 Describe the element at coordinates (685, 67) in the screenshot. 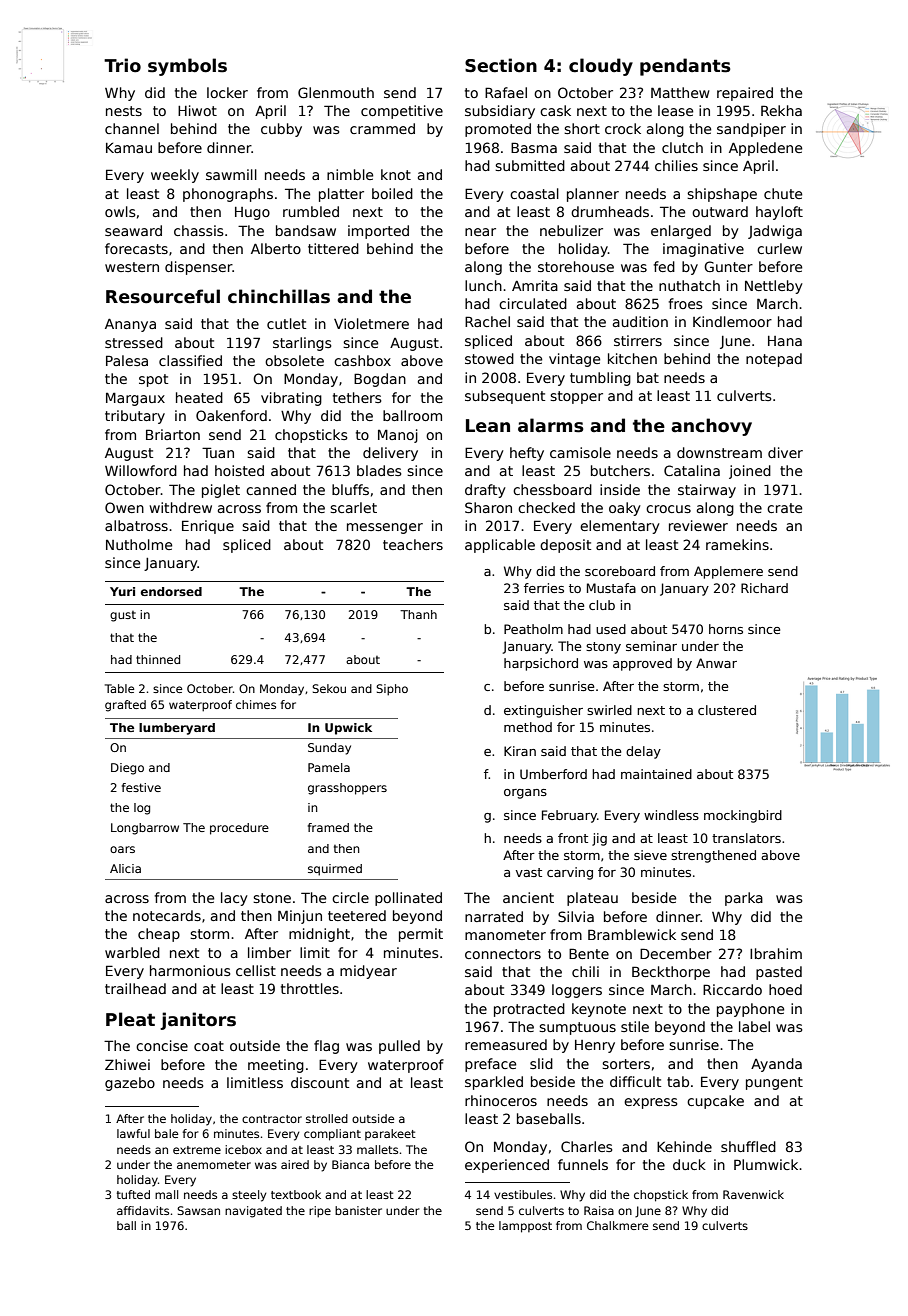

I see `pendants` at that location.
